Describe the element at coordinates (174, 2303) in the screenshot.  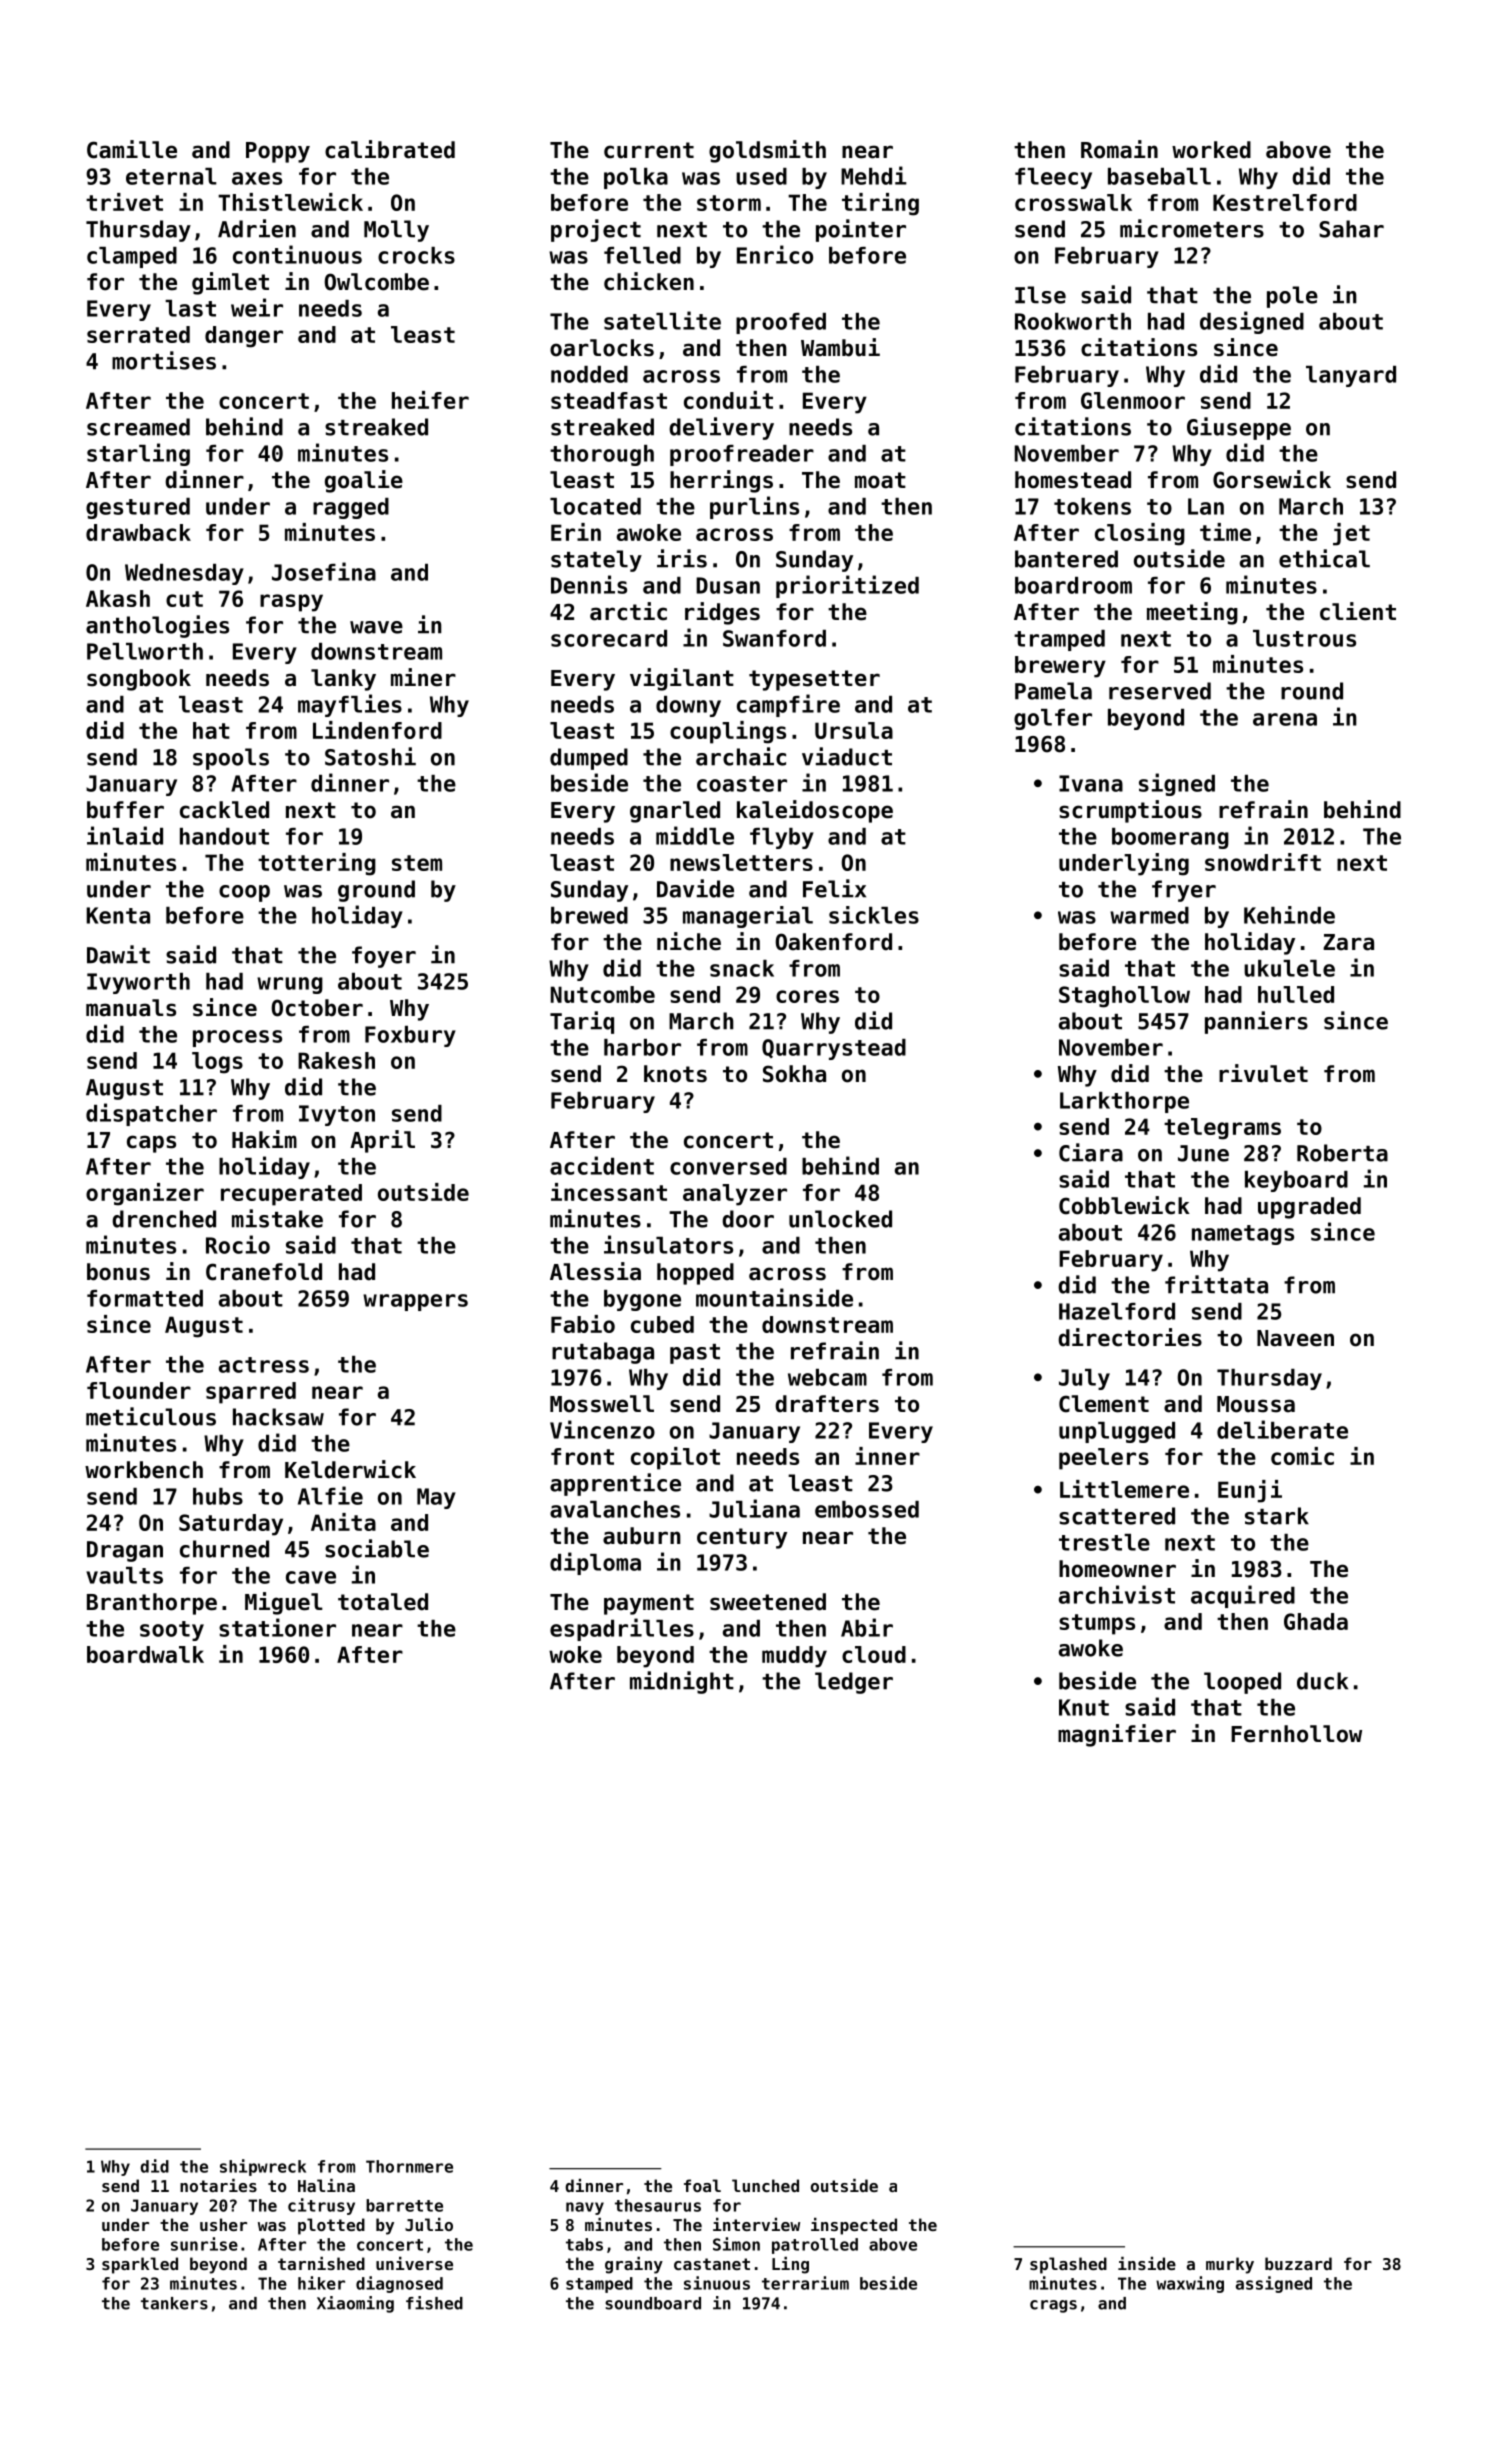
I see `tankers` at that location.
